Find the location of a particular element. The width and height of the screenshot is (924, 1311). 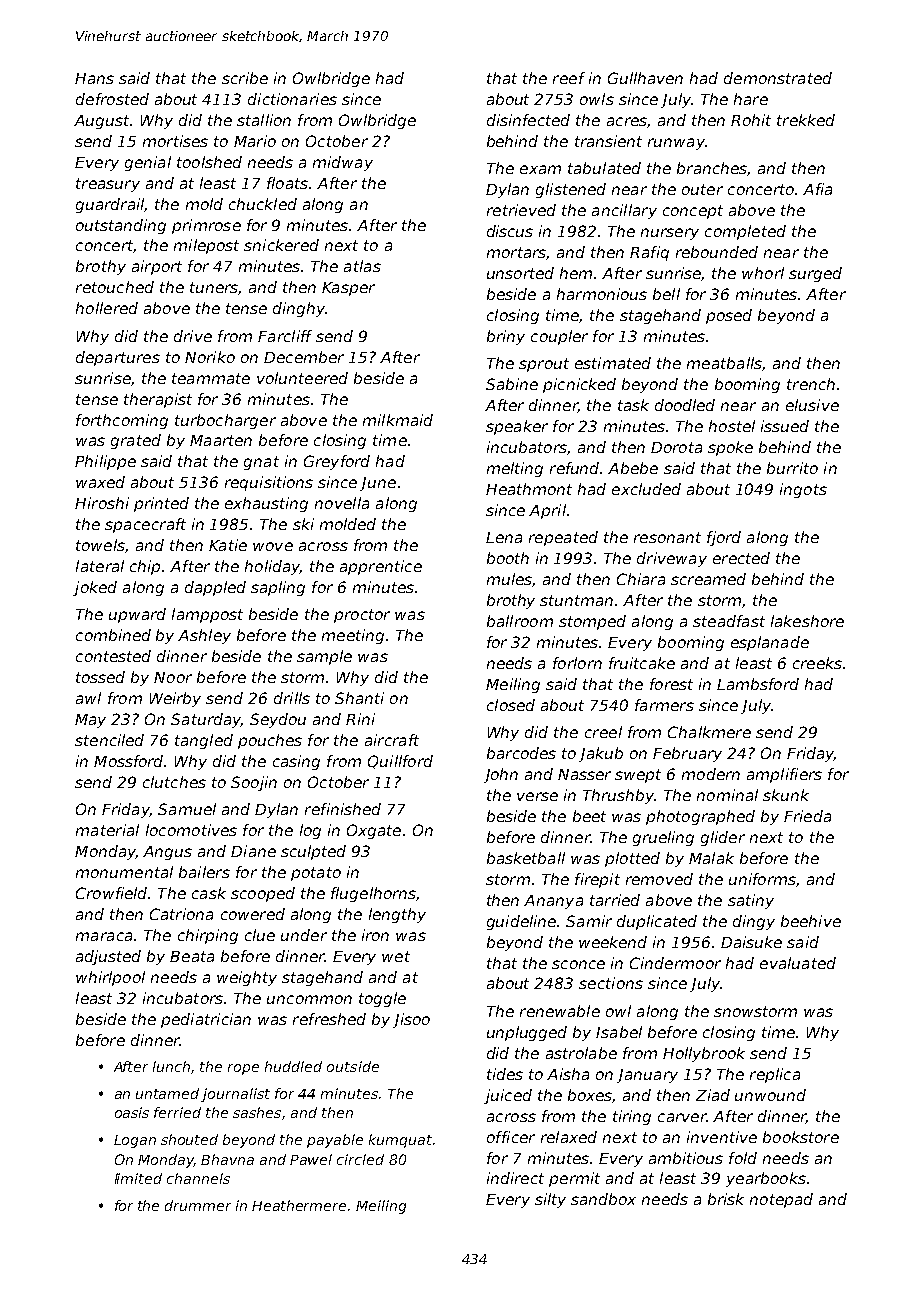

brisk is located at coordinates (726, 1199).
